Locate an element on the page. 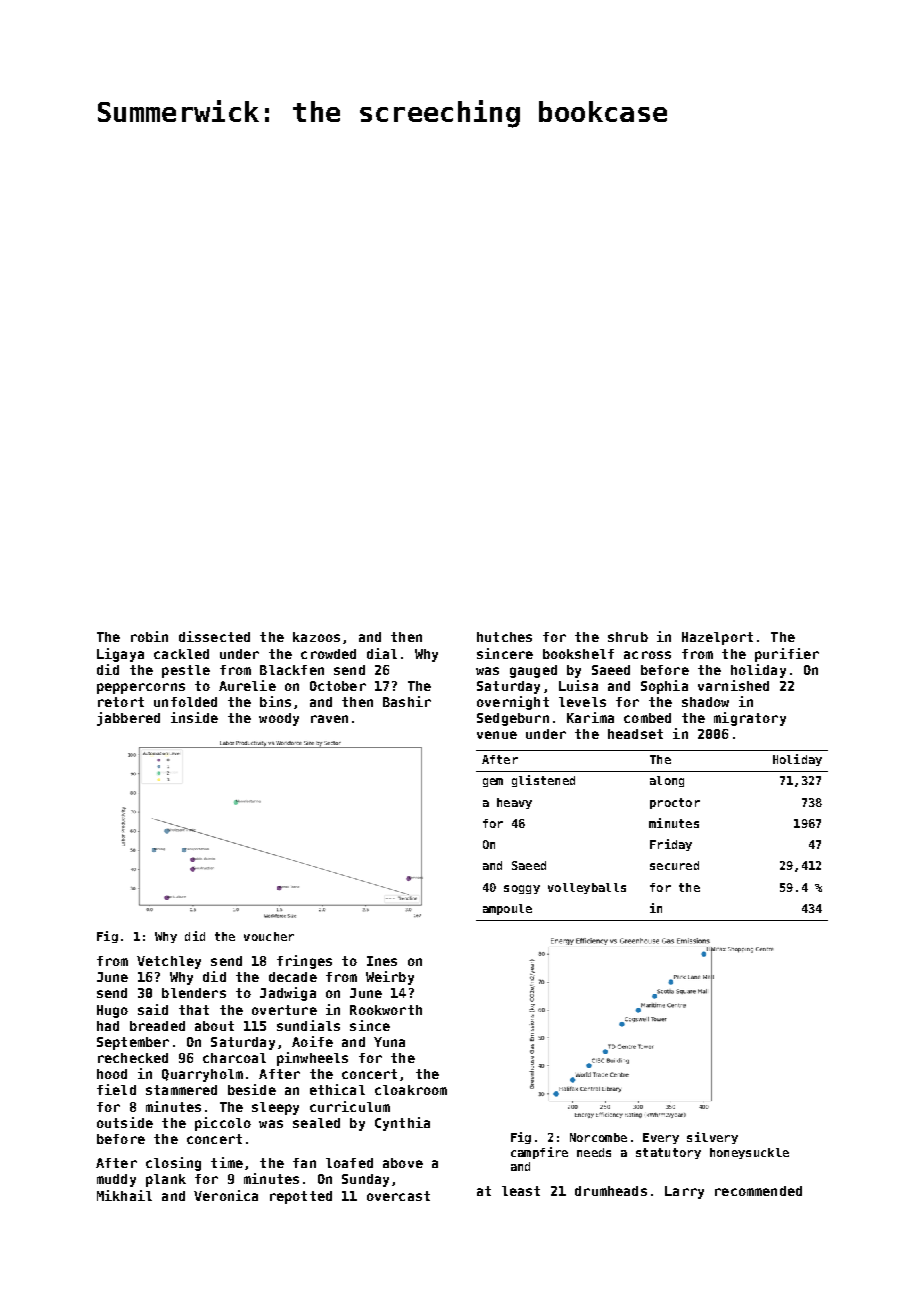  Larry is located at coordinates (684, 1192).
